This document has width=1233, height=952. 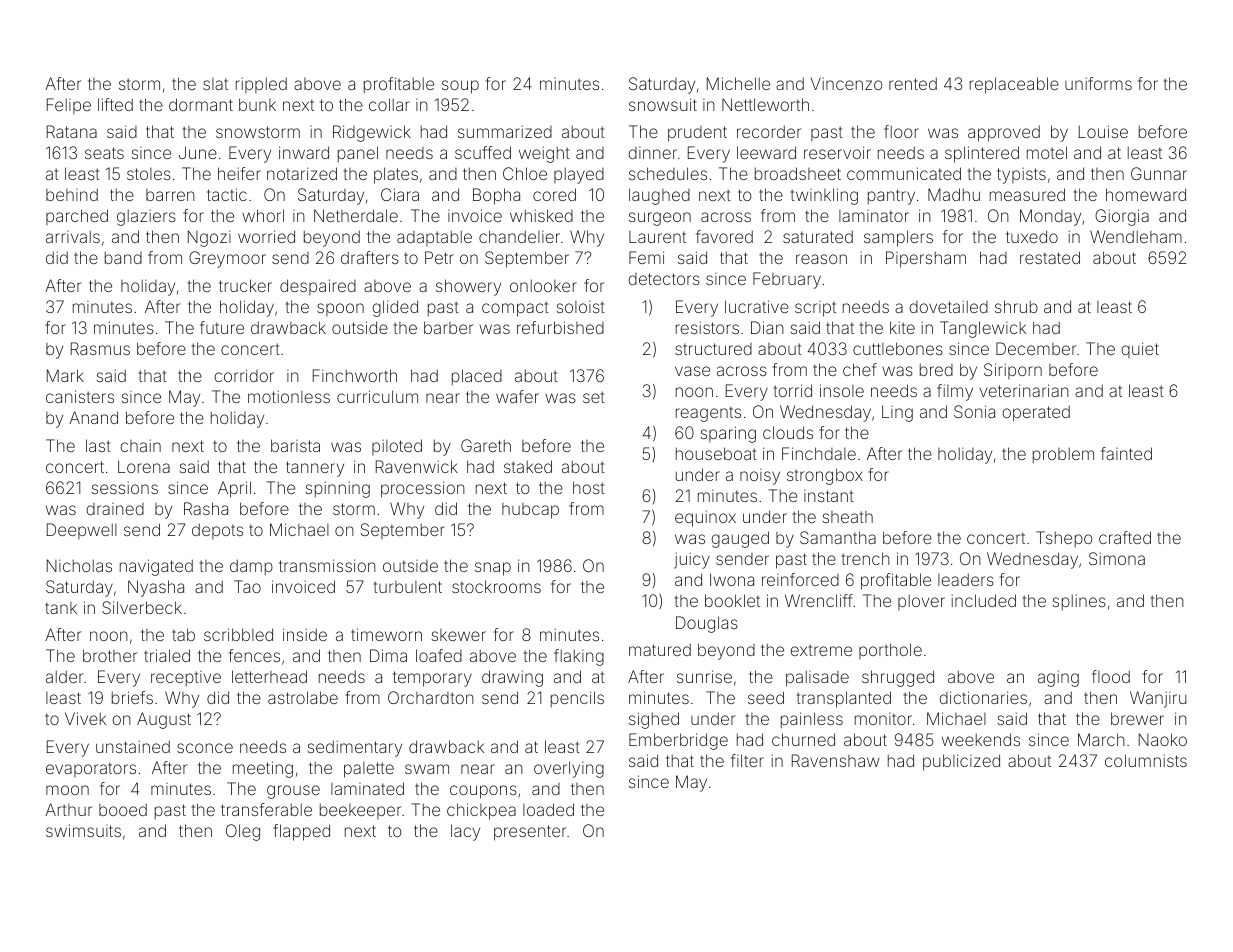 I want to click on Deepwell, so click(x=82, y=531).
